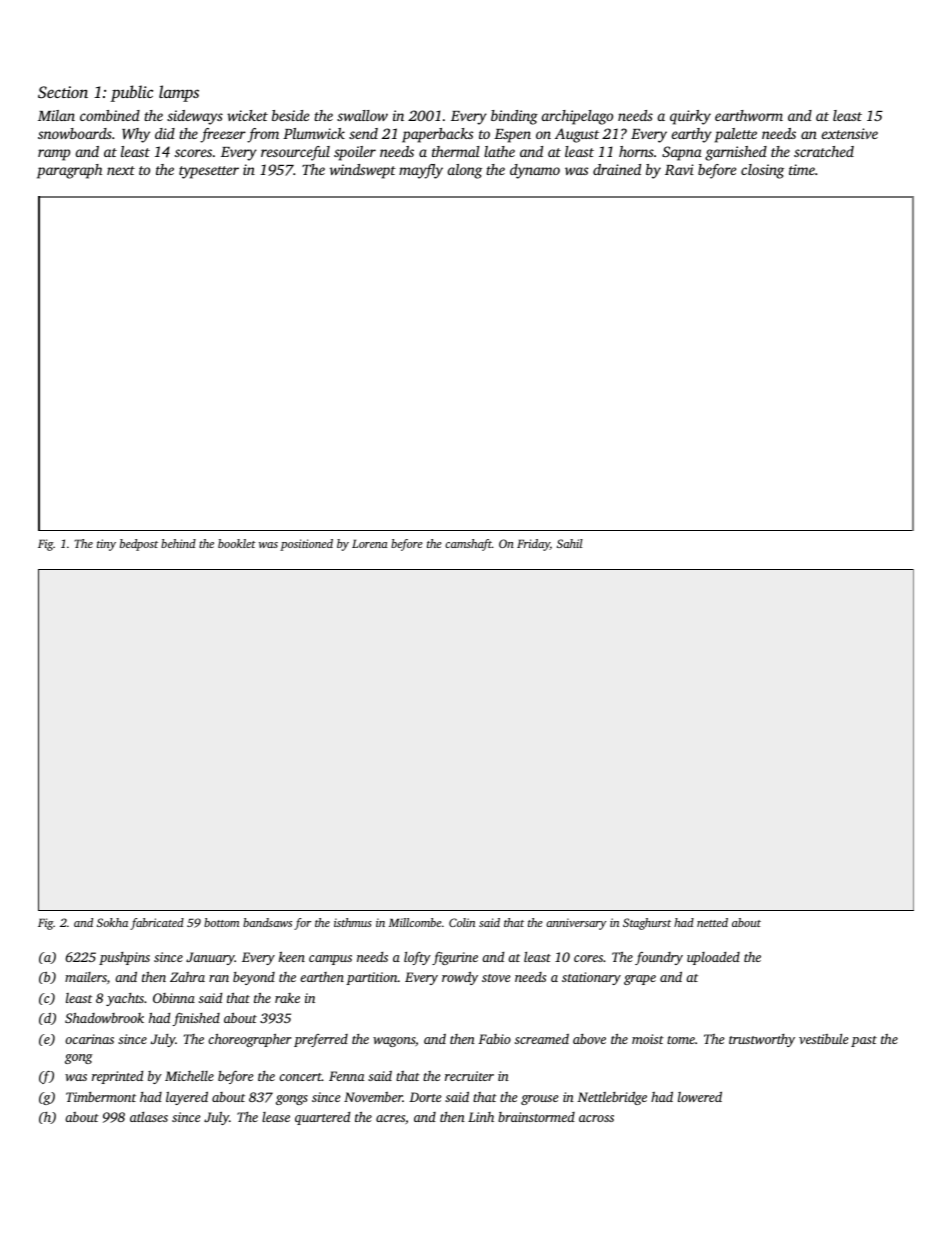  I want to click on drained, so click(617, 169).
